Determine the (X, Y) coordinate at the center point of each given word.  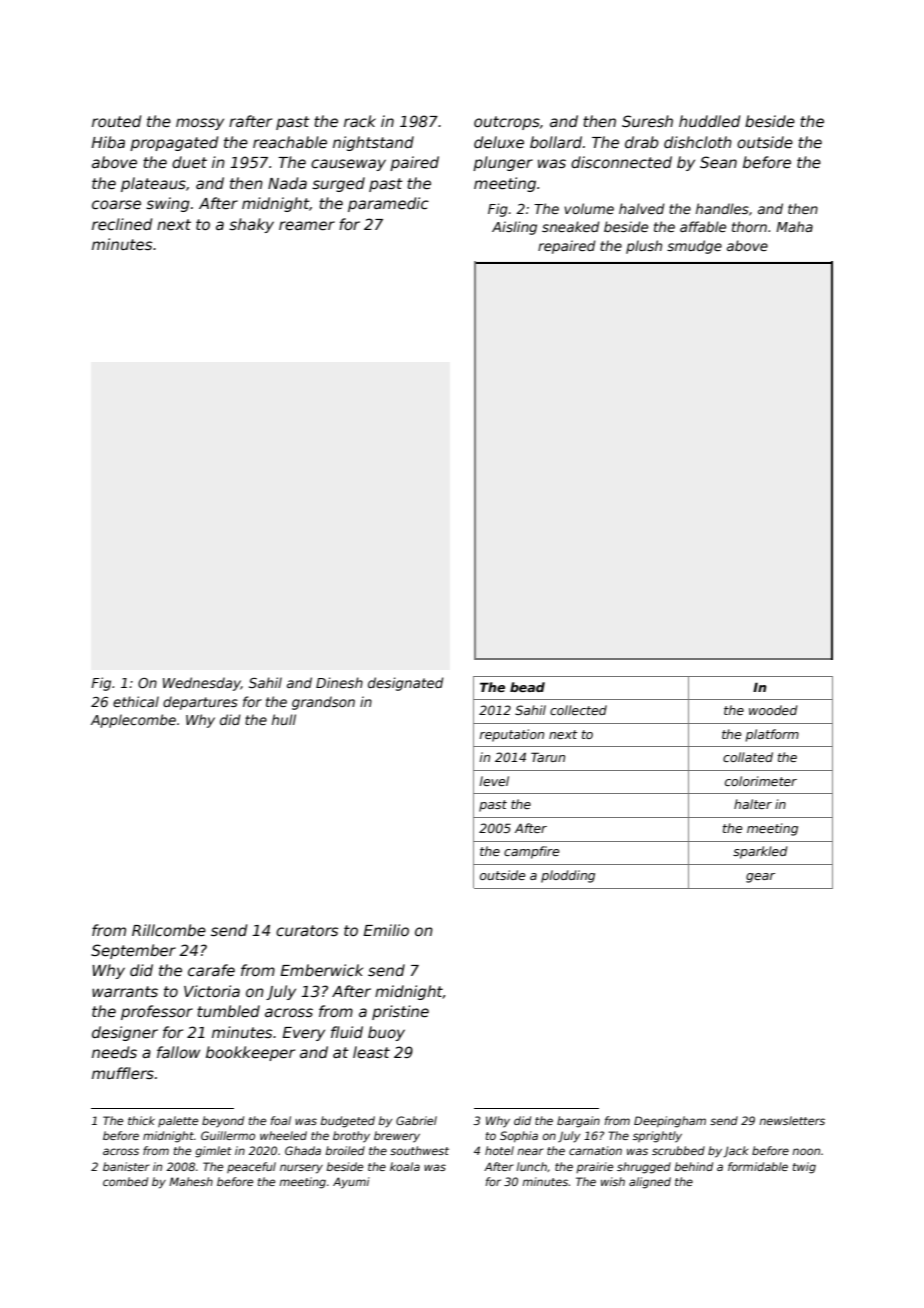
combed (125, 1181)
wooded (773, 710)
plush (644, 247)
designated (406, 684)
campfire (532, 852)
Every (303, 1034)
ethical (136, 701)
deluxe (499, 142)
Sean (718, 162)
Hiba (108, 142)
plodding (568, 876)
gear (760, 878)
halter (753, 804)
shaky (251, 225)
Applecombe (133, 721)
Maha (794, 226)
